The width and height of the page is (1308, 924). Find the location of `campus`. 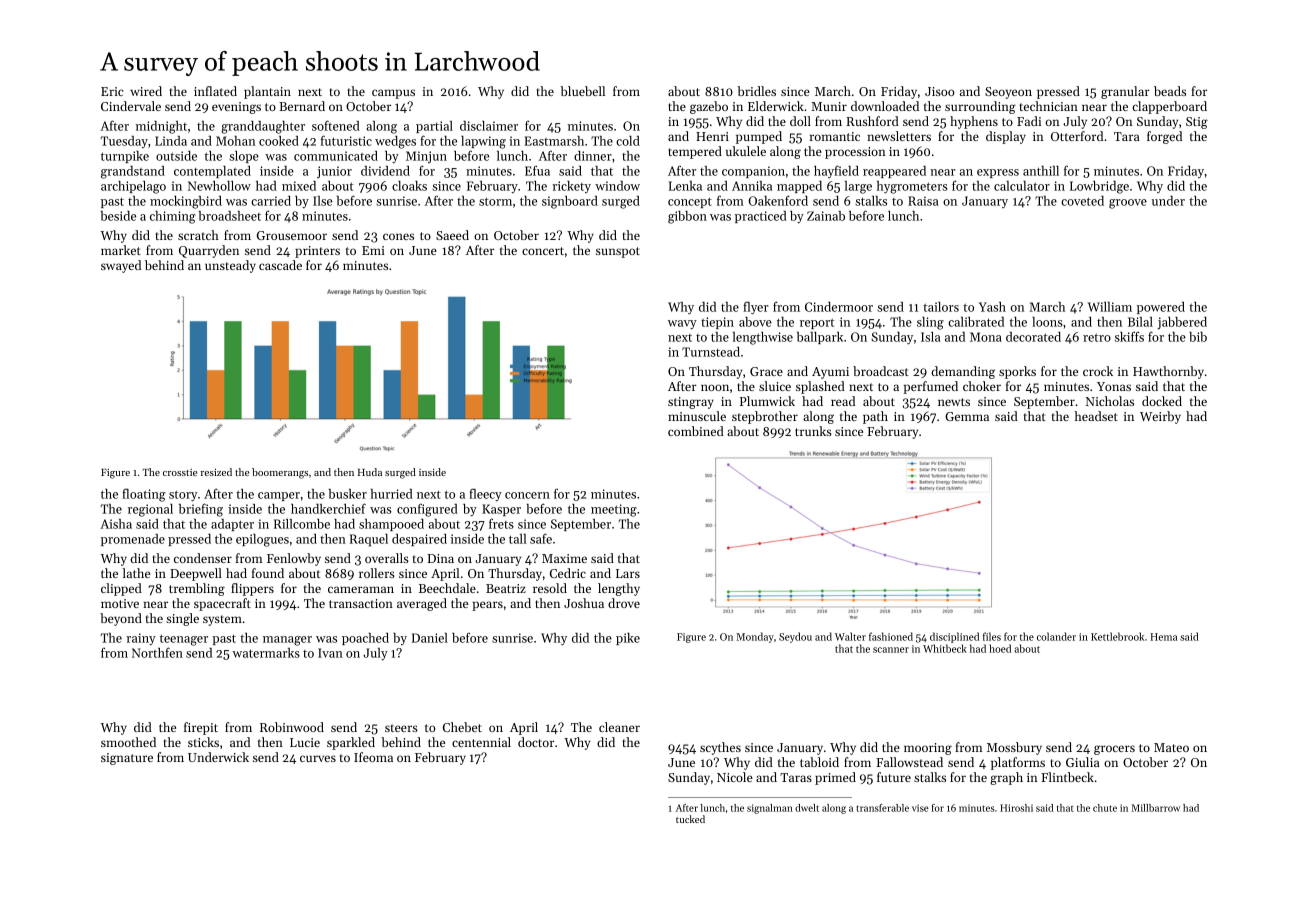

campus is located at coordinates (393, 94).
